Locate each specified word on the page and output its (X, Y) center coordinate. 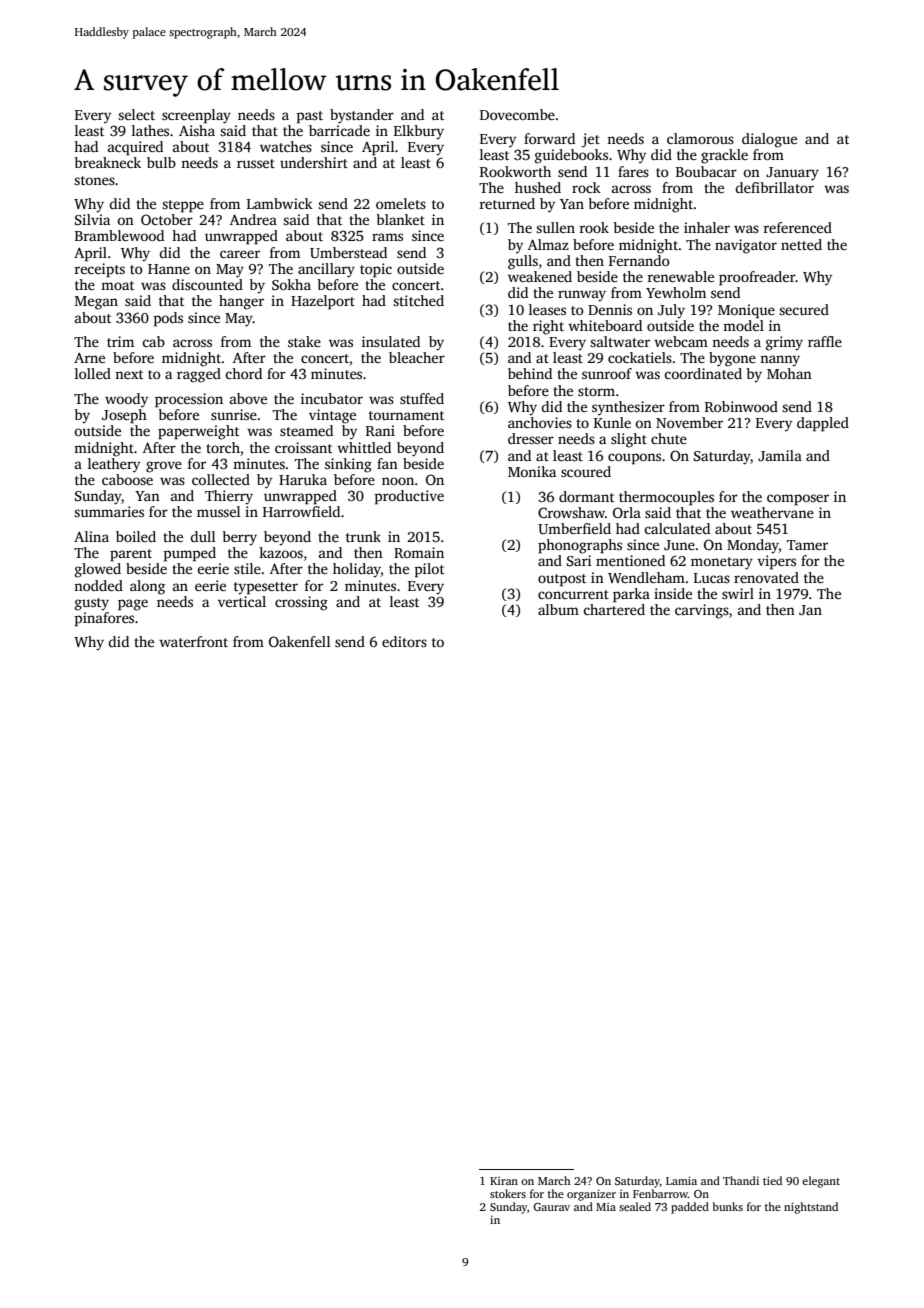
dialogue (769, 140)
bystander (362, 116)
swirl (738, 593)
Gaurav (551, 1207)
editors (404, 641)
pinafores (104, 619)
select (136, 114)
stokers (508, 1193)
